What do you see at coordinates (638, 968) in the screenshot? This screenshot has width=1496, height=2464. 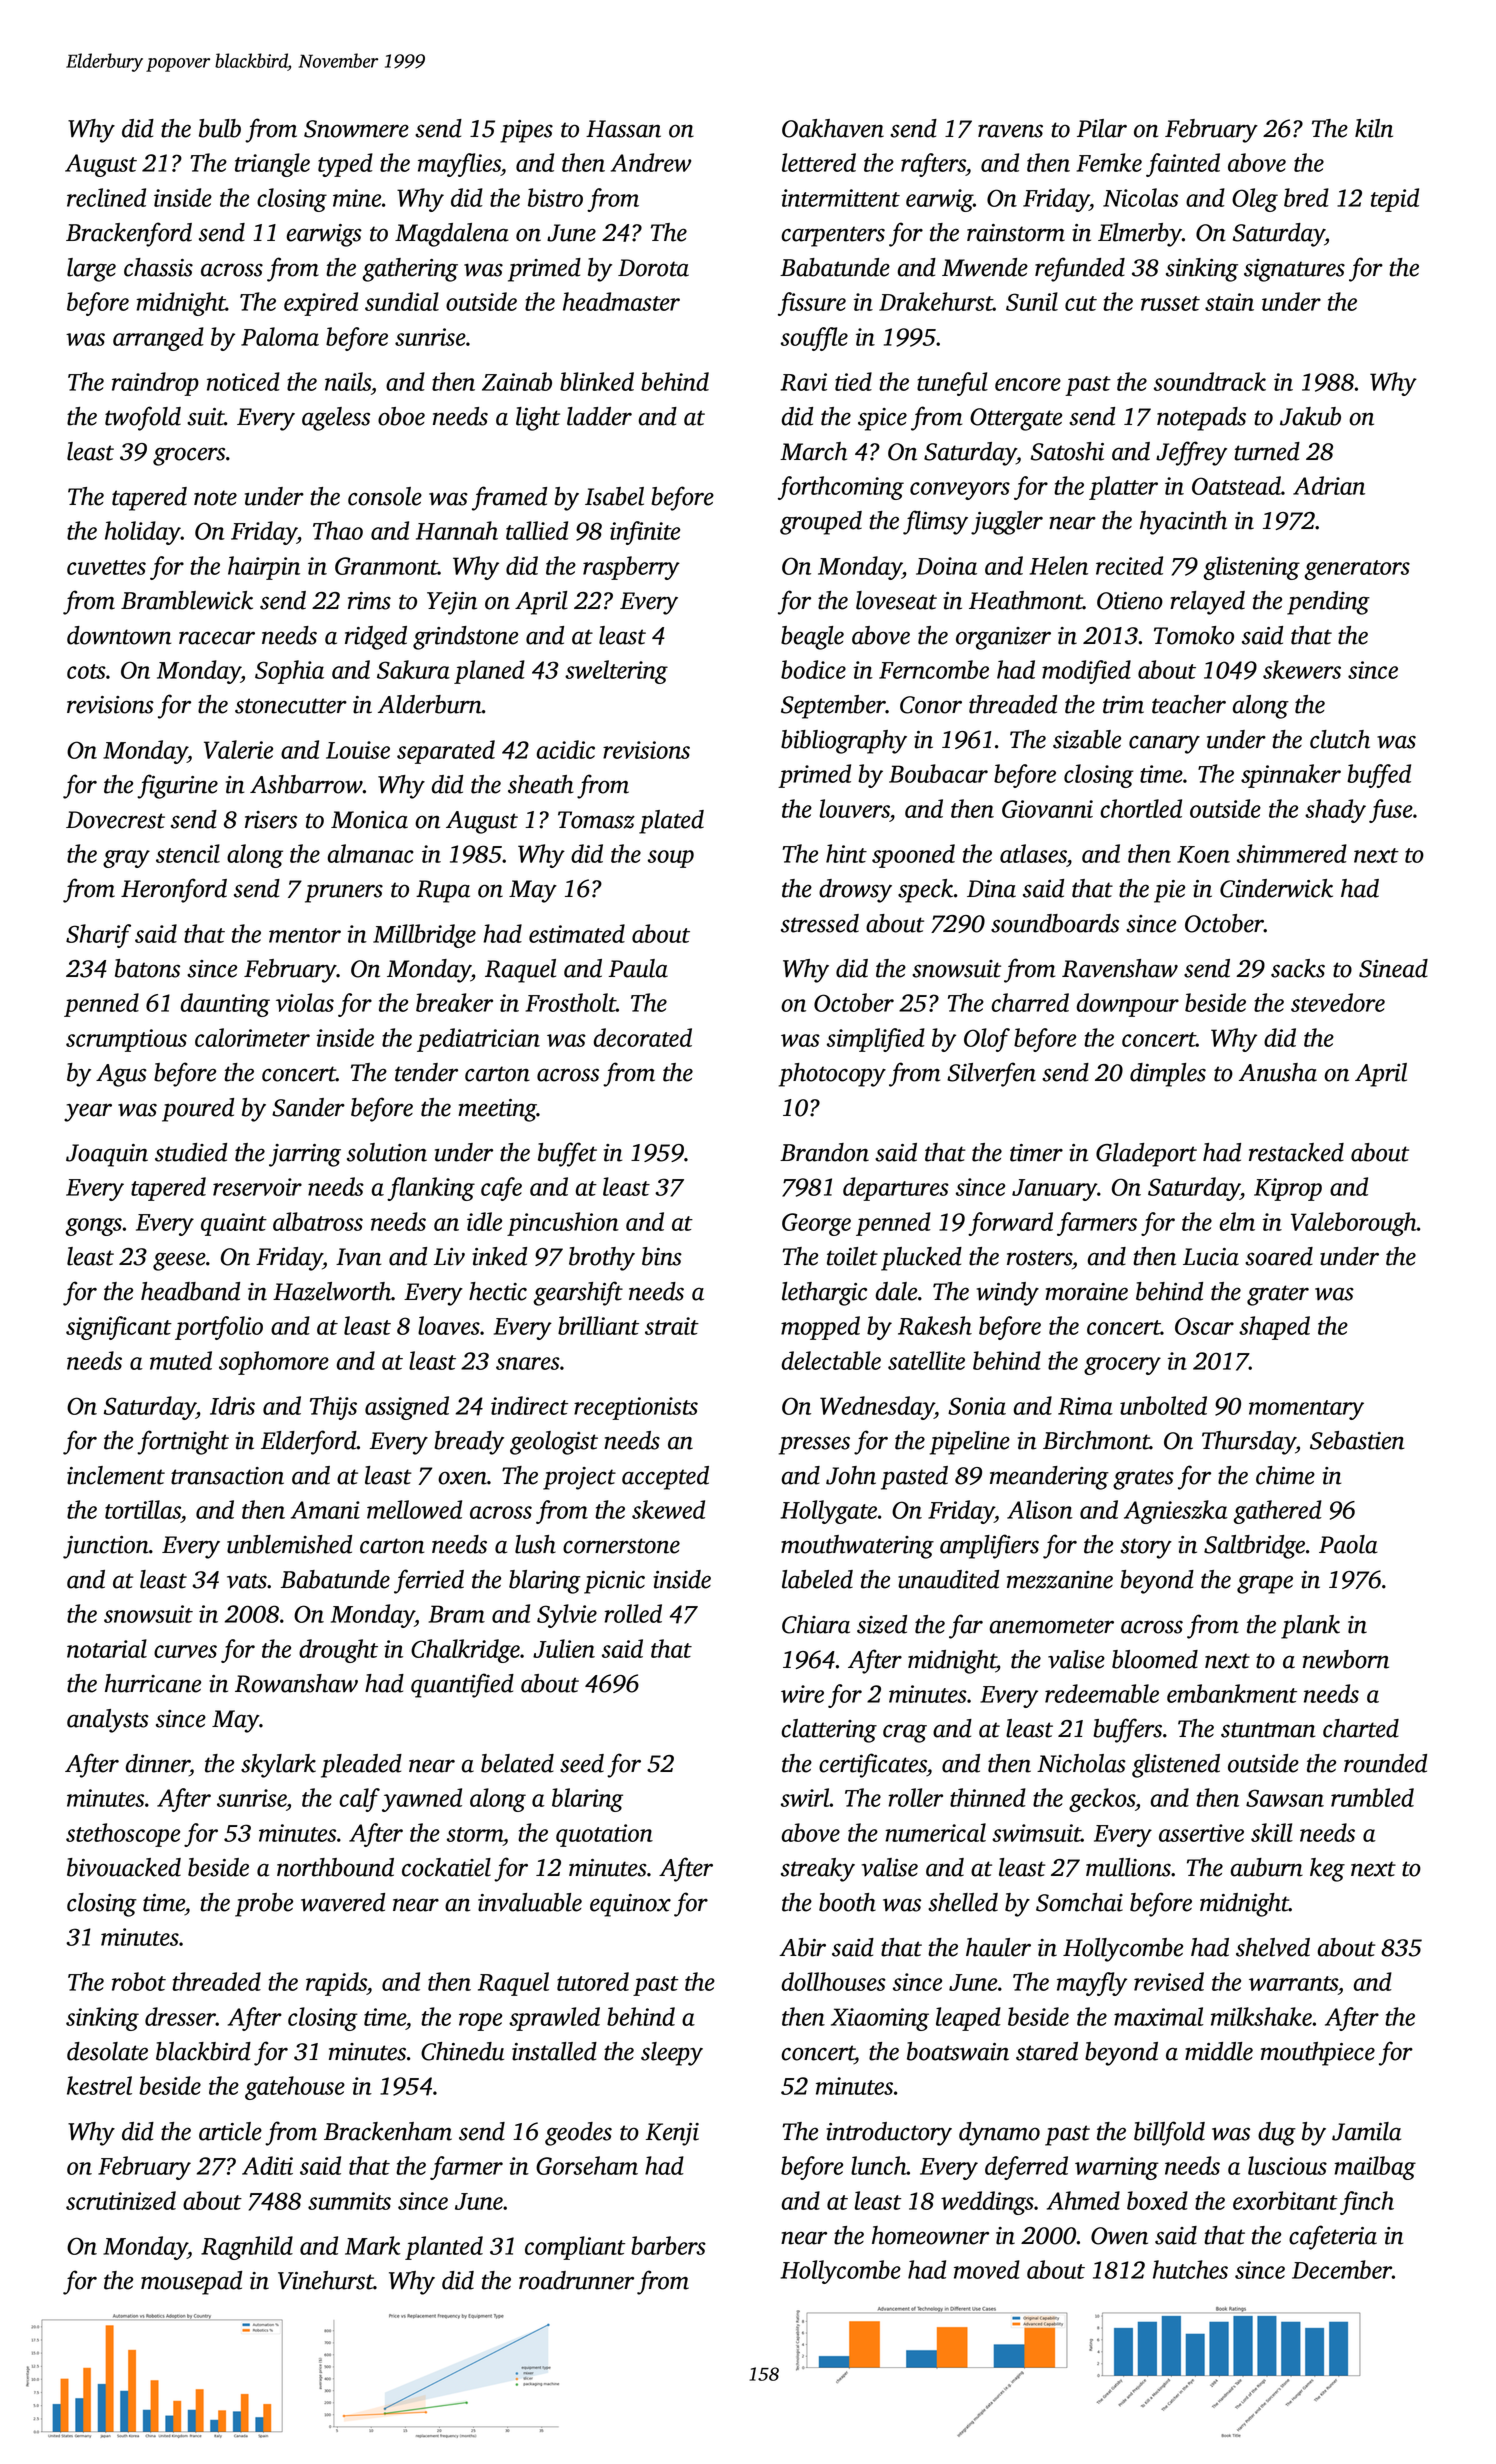 I see `Paula` at bounding box center [638, 968].
